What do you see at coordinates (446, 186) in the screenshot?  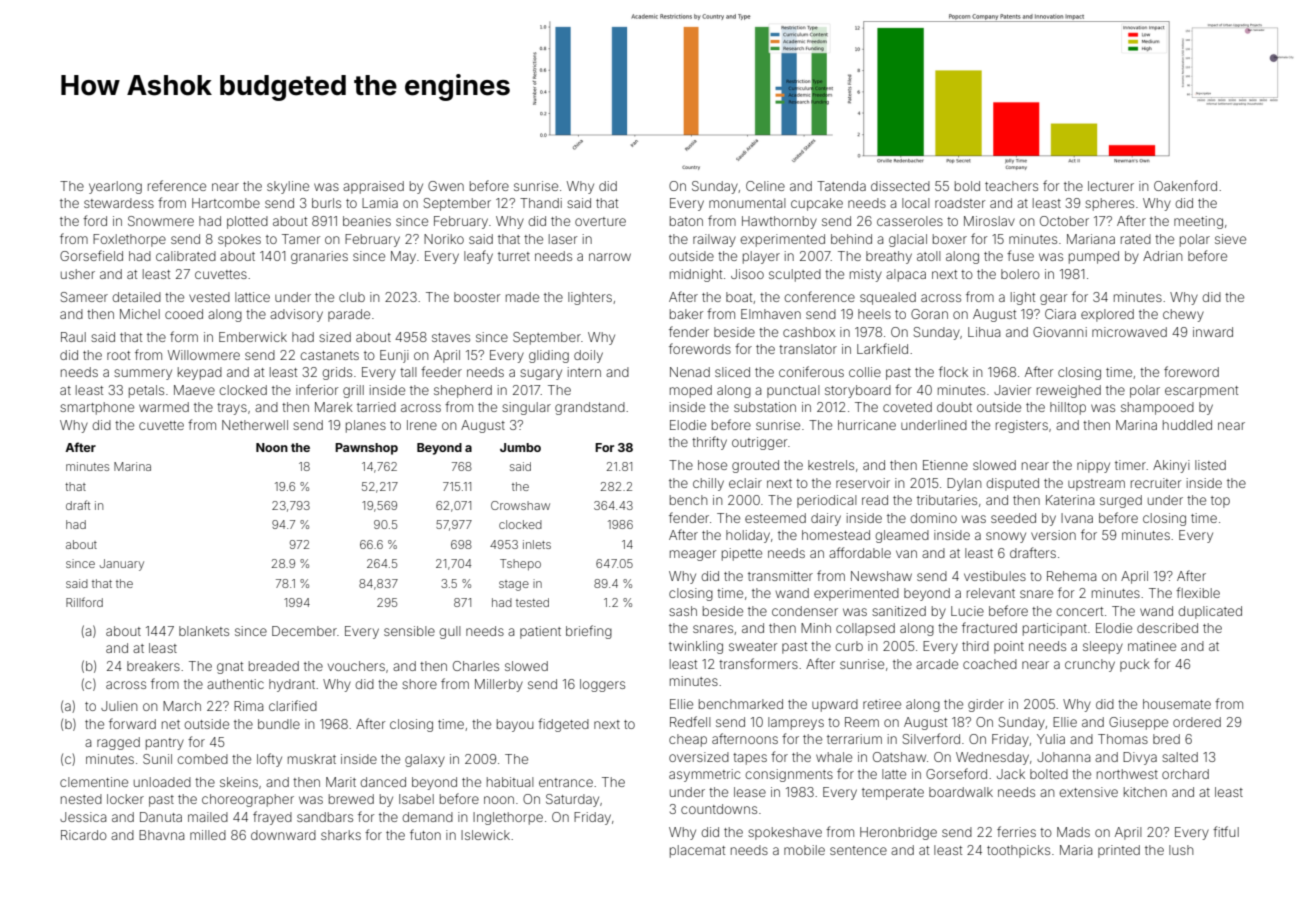 I see `Gwen` at bounding box center [446, 186].
